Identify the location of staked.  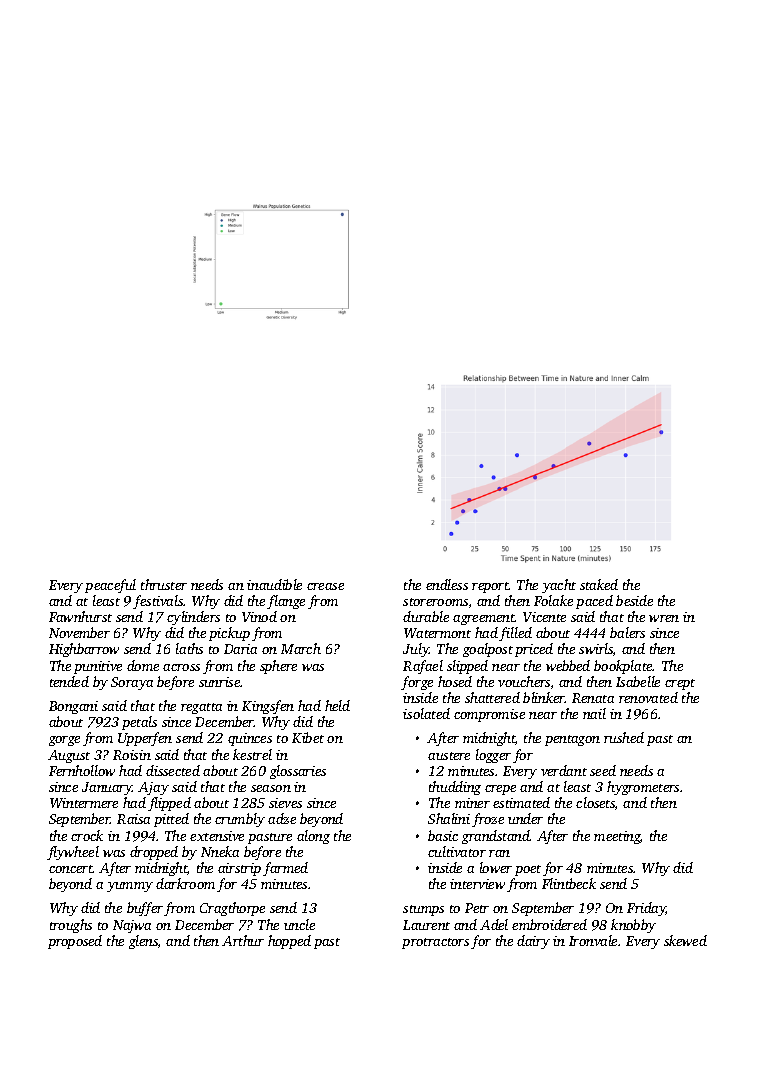
(599, 584).
